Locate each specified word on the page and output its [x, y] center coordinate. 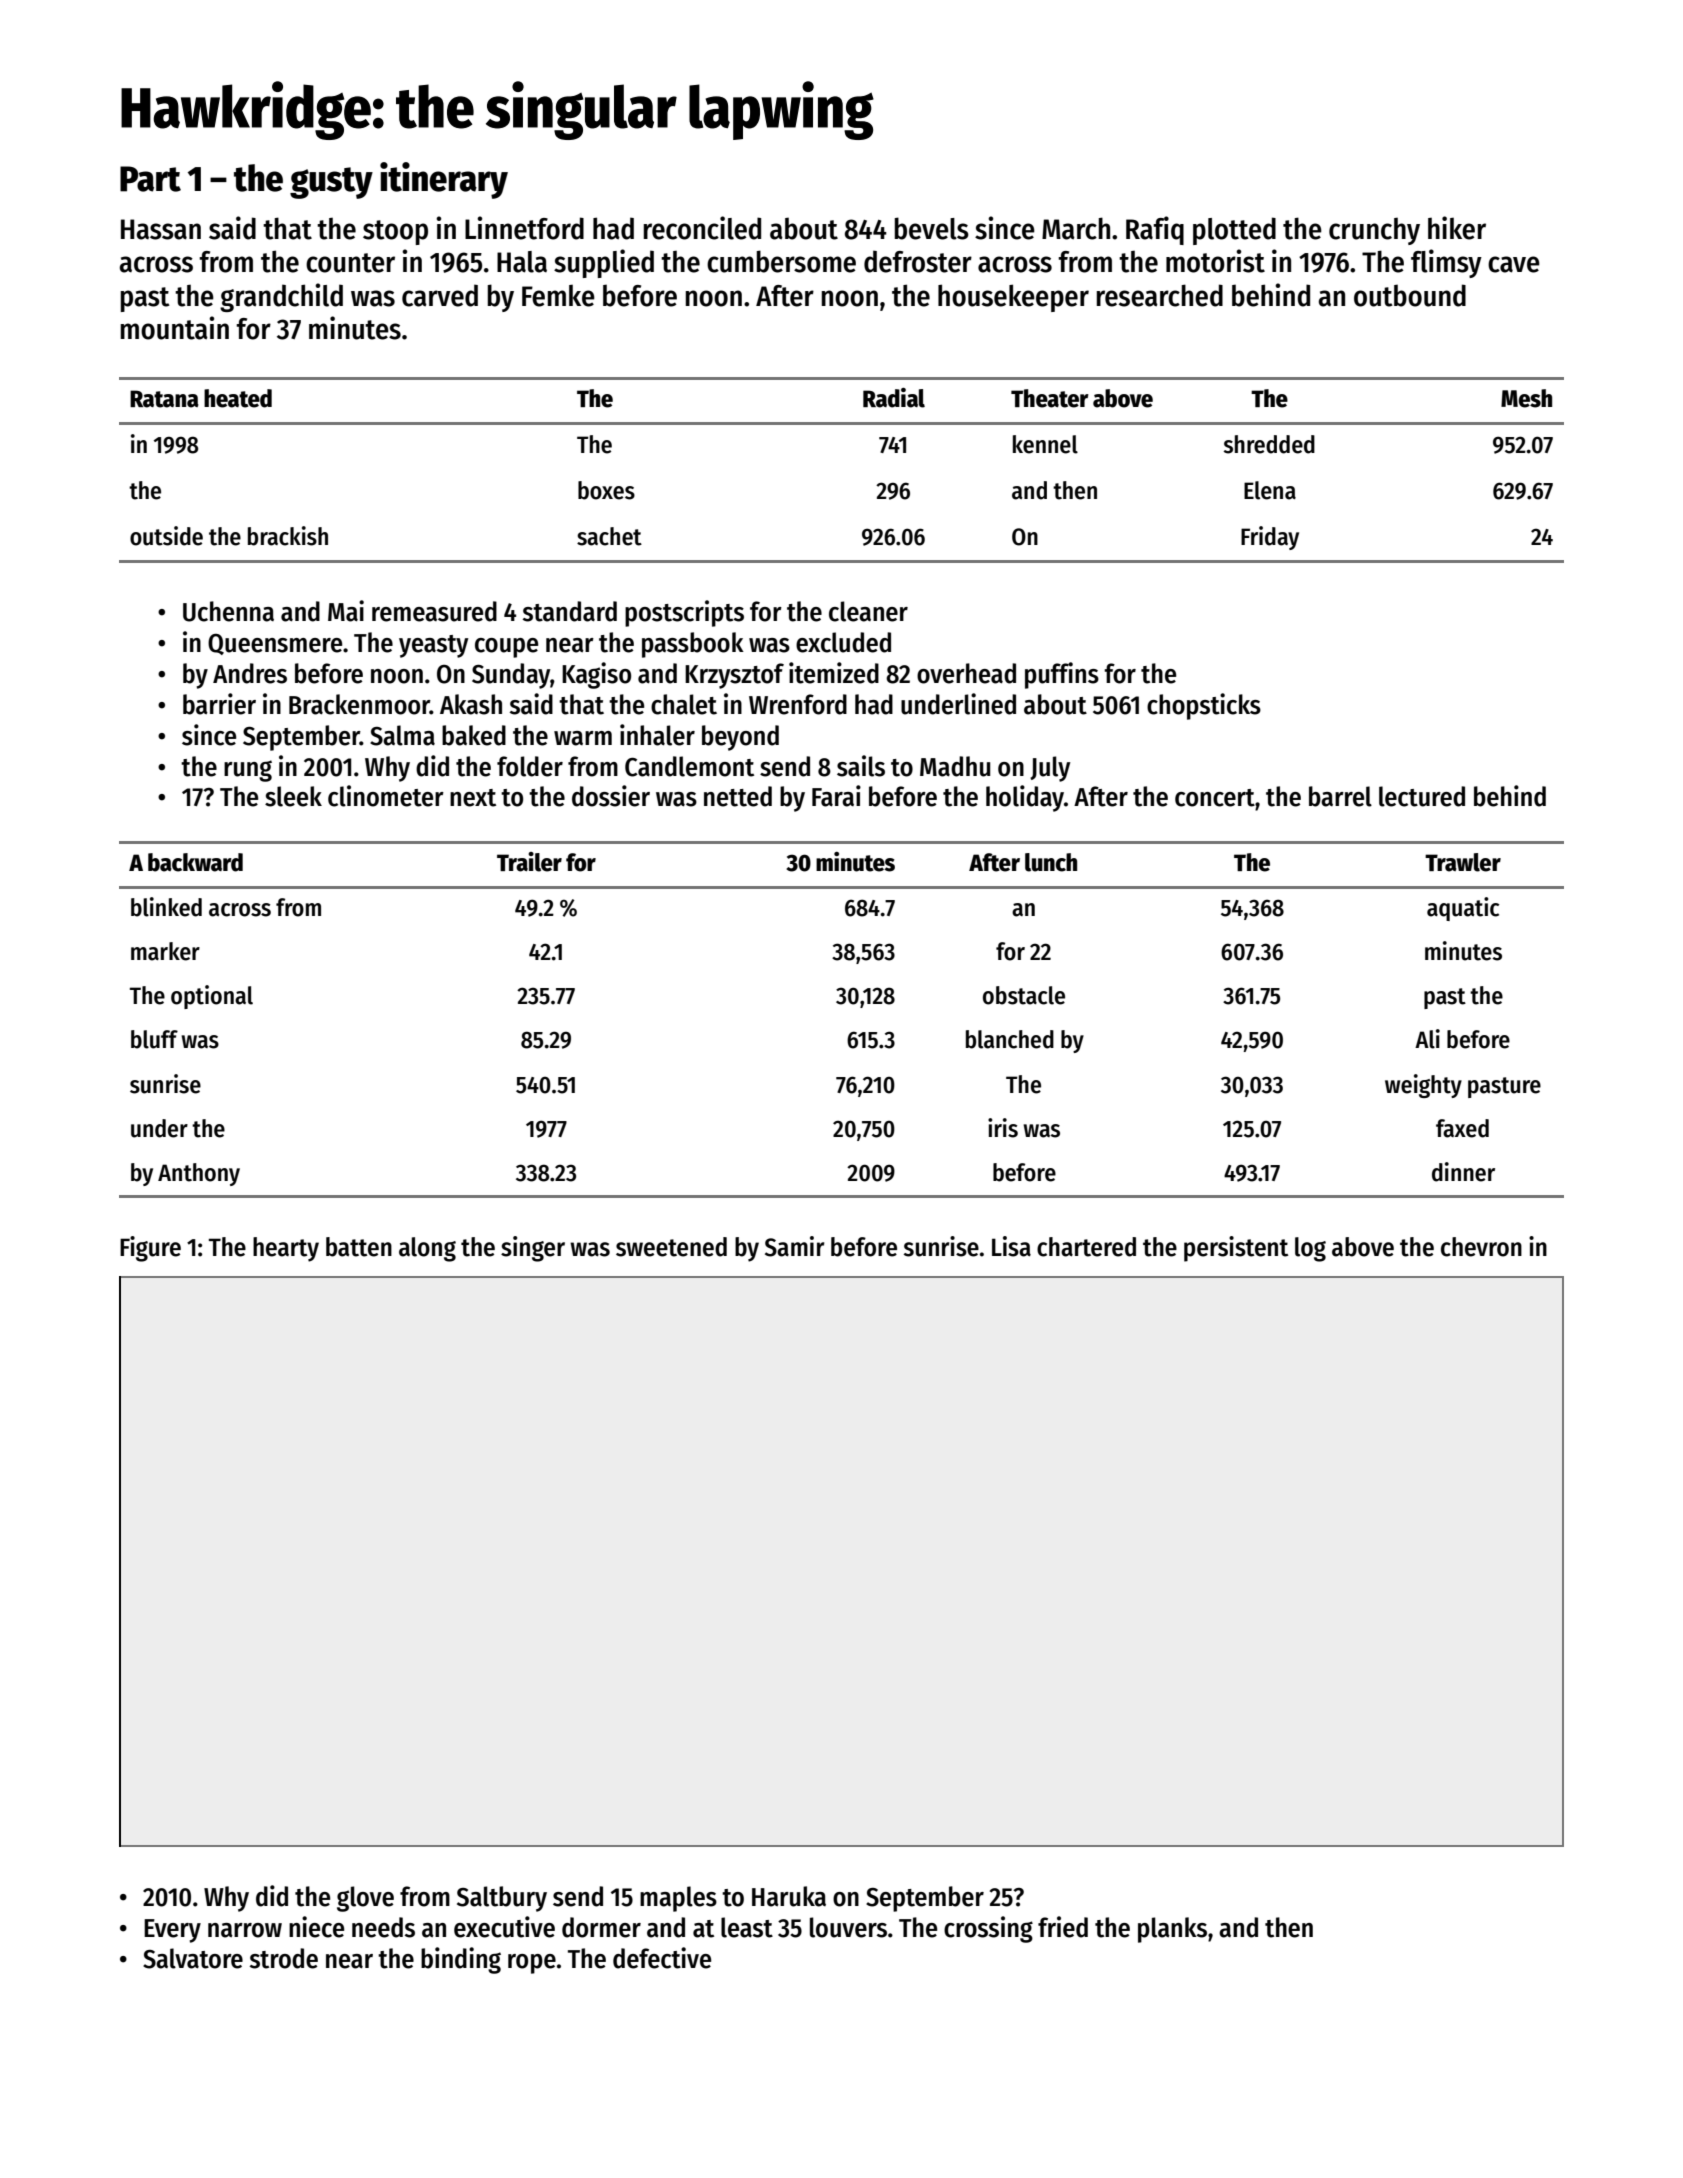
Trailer [529, 862]
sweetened [671, 1247]
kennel [1045, 444]
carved [440, 295]
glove [365, 1899]
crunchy [1374, 231]
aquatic [1463, 909]
